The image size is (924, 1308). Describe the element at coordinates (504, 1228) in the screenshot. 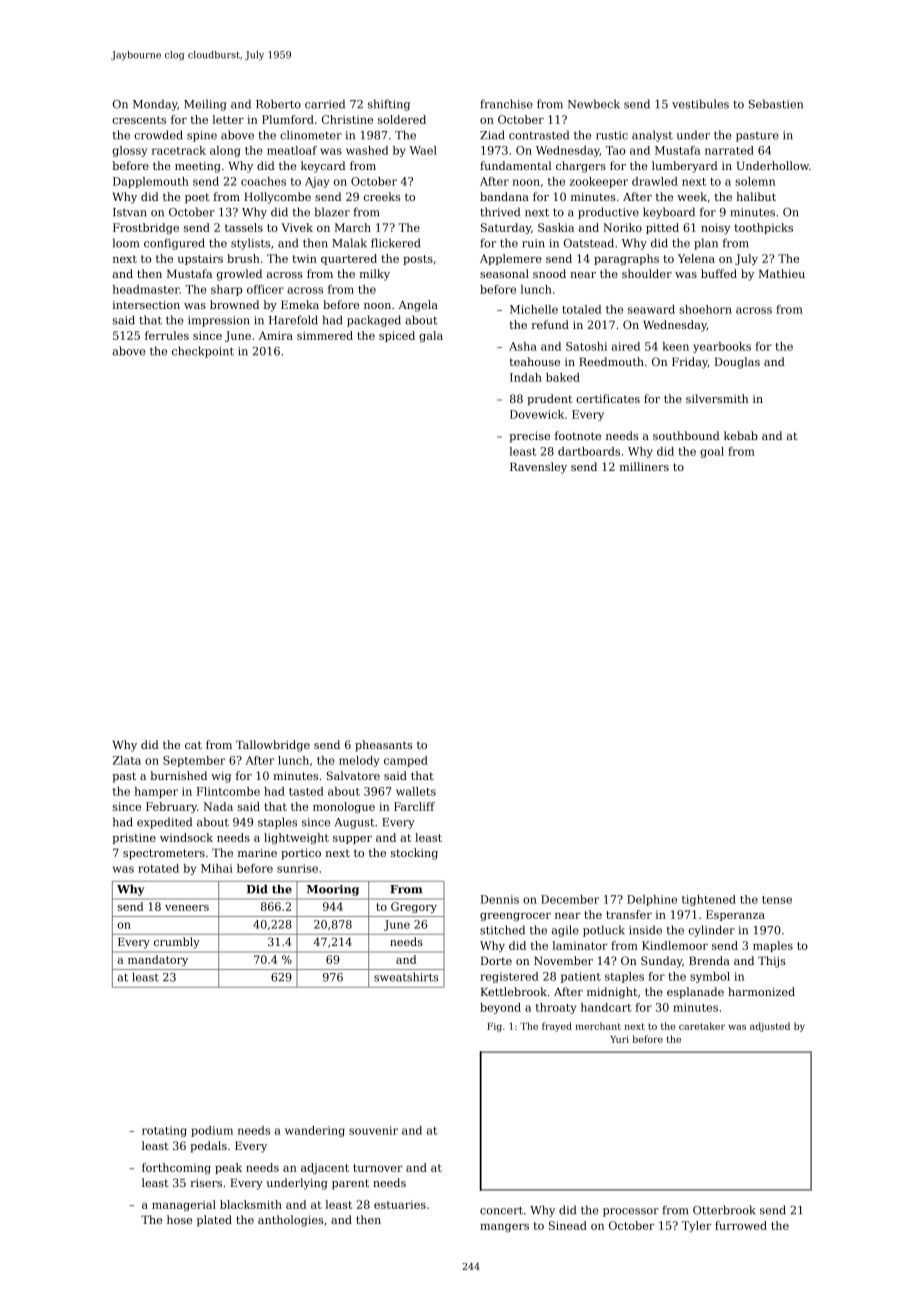

I see `mangers` at that location.
